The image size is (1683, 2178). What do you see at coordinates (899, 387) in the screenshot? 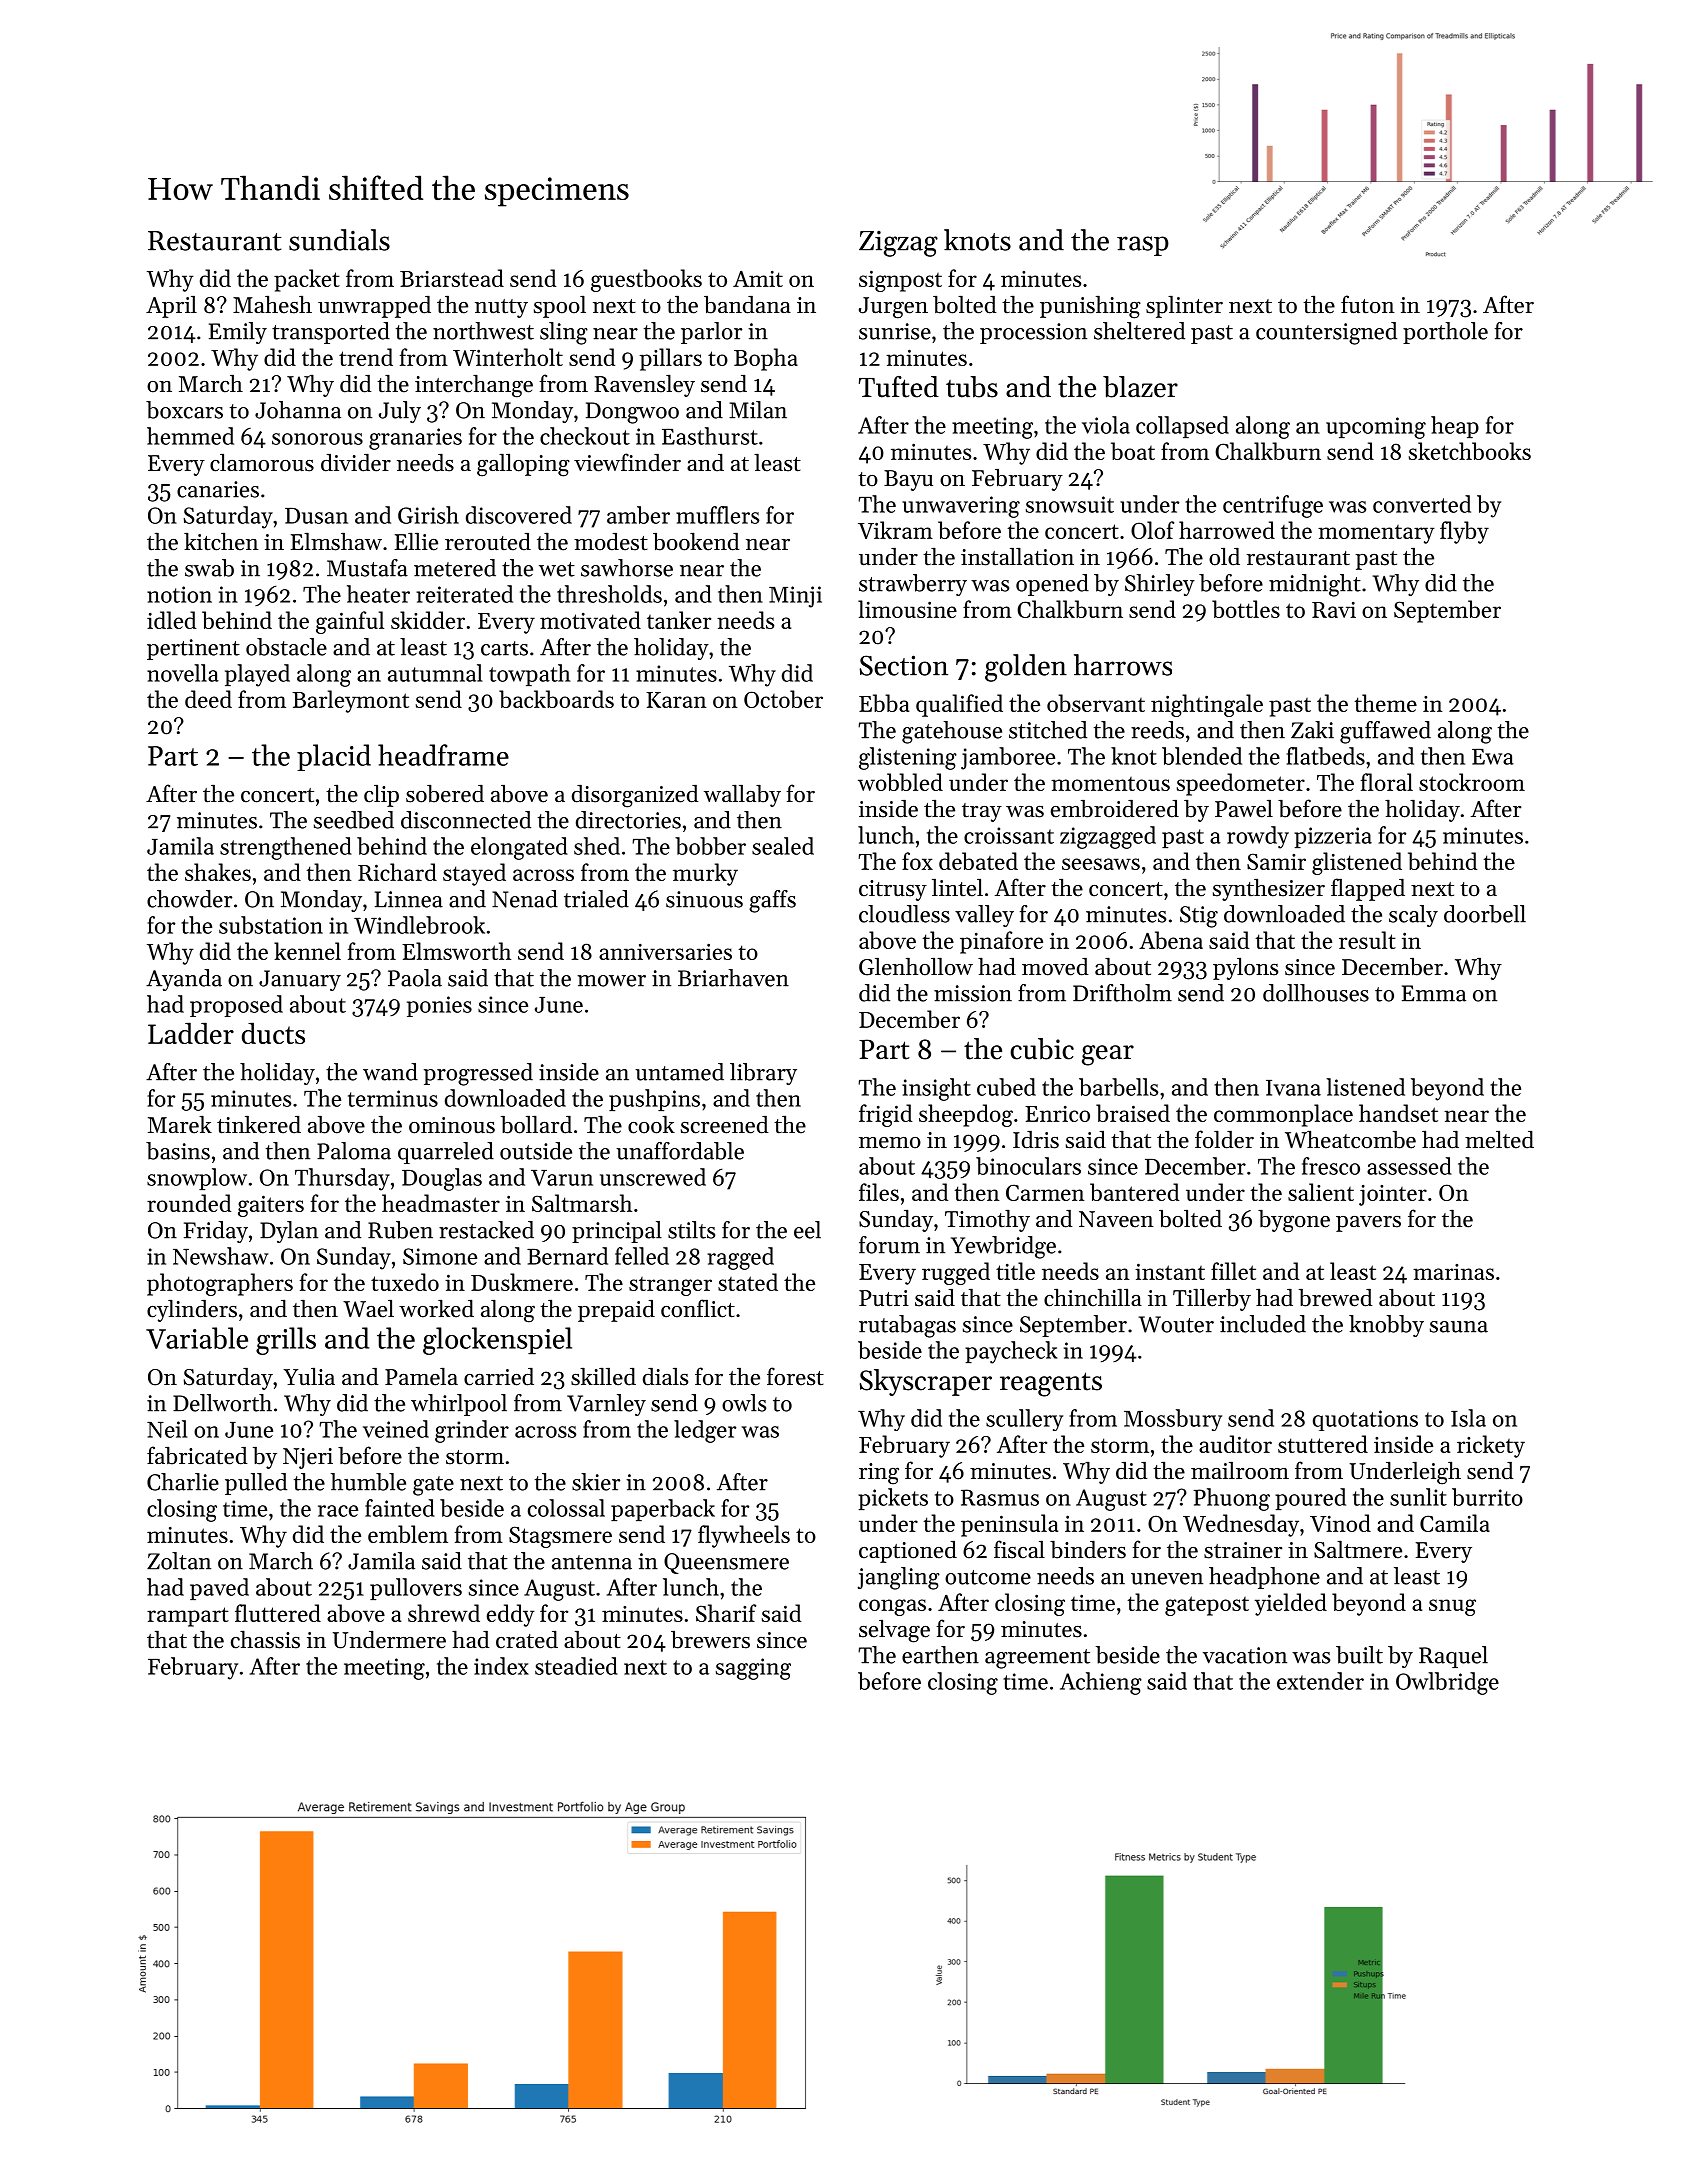
I see `Tufted` at bounding box center [899, 387].
